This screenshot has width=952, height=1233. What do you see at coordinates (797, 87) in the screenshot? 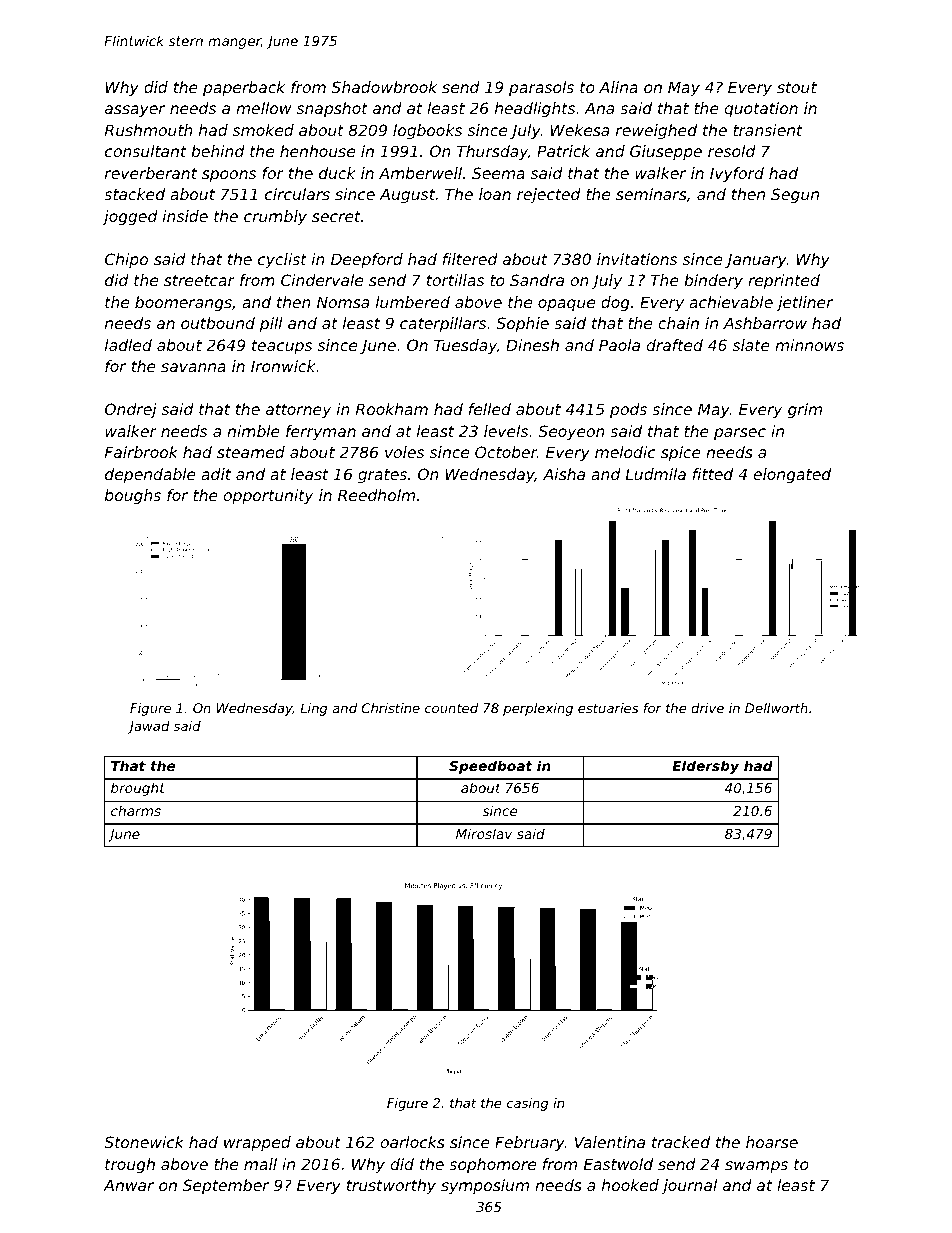
I see `stout` at bounding box center [797, 87].
